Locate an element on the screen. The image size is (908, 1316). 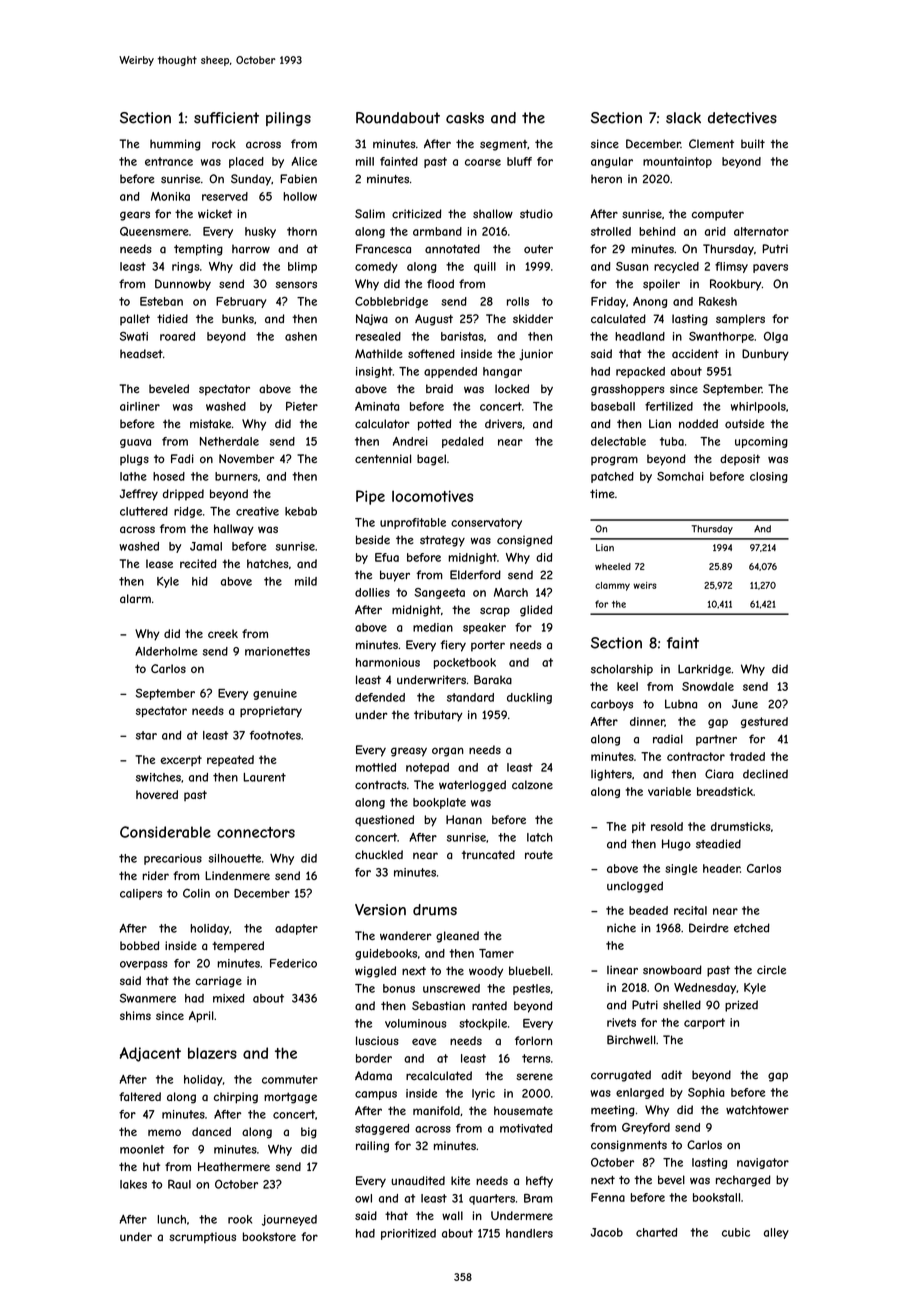
charted is located at coordinates (656, 1232).
